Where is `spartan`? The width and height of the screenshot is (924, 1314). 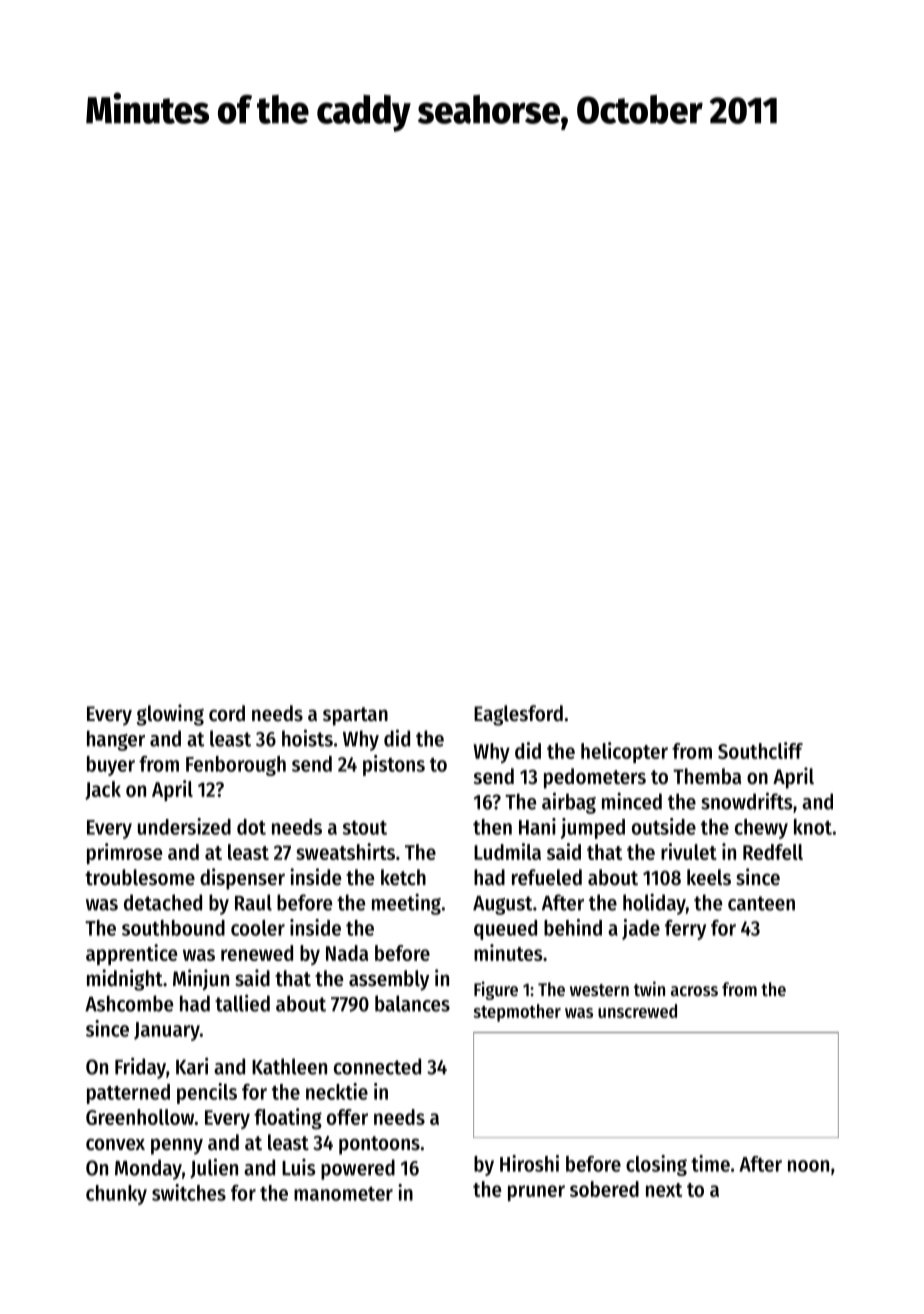 spartan is located at coordinates (355, 716).
